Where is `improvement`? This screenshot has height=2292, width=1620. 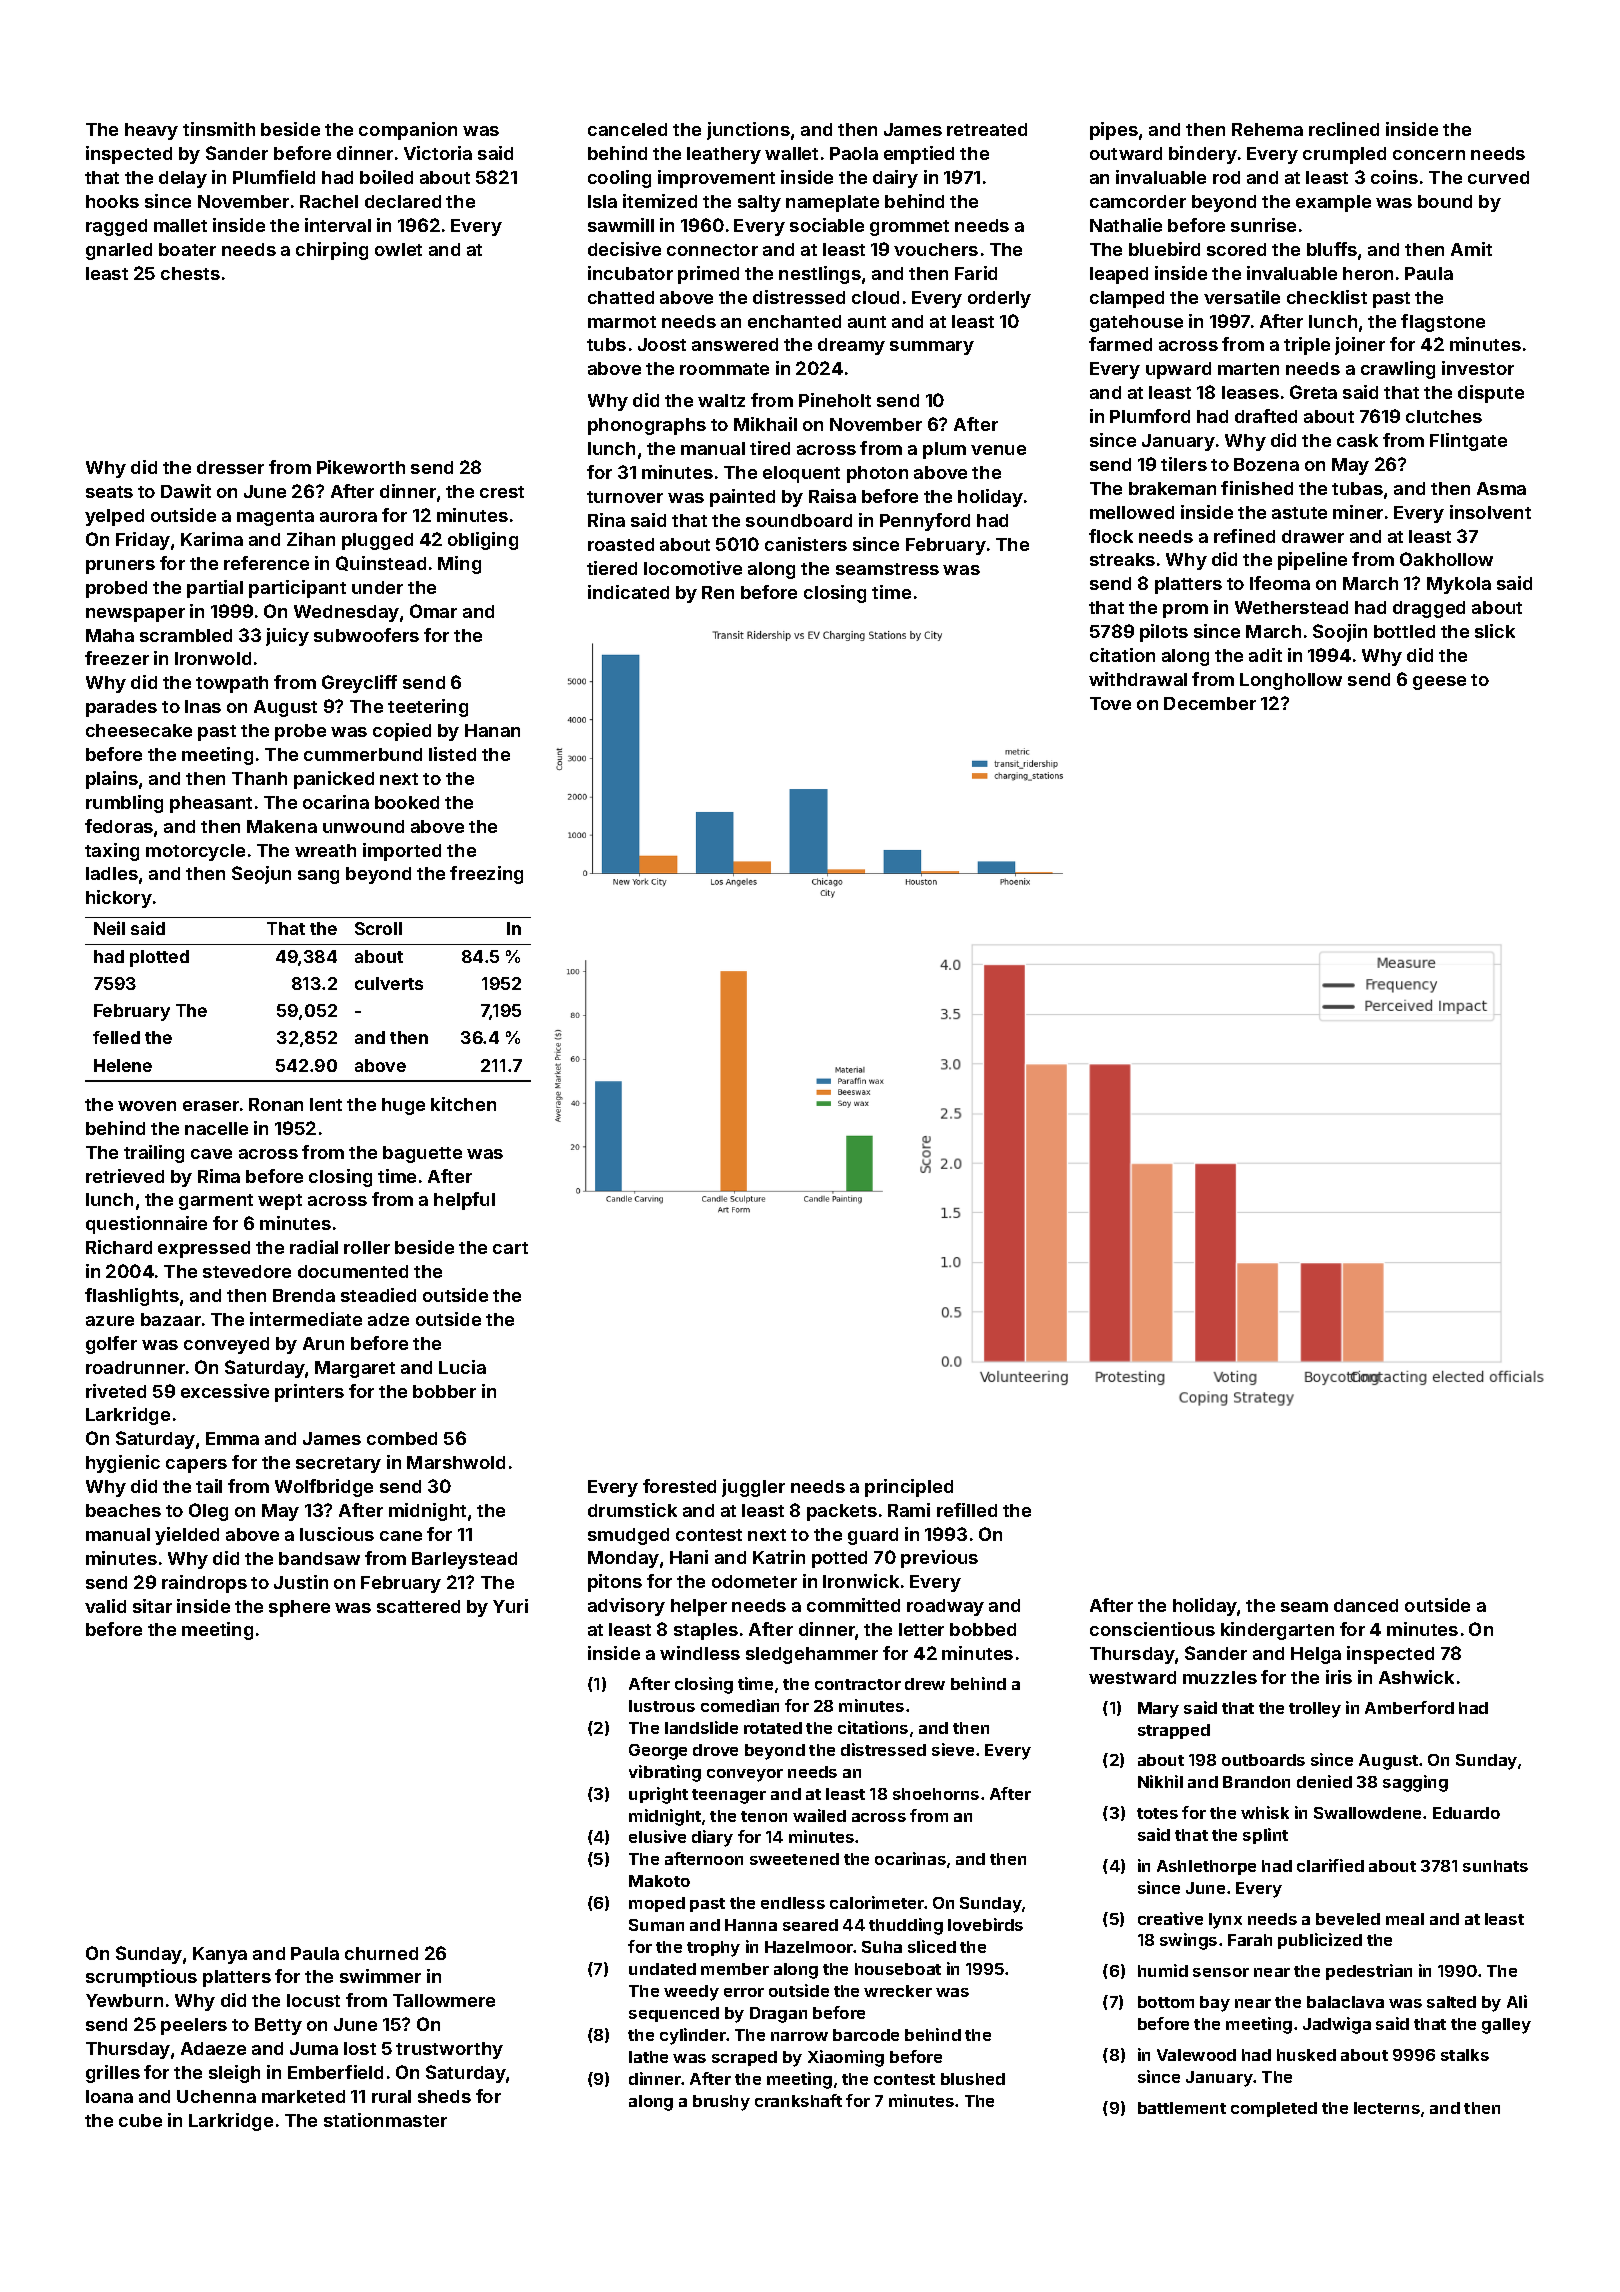 improvement is located at coordinates (716, 179).
